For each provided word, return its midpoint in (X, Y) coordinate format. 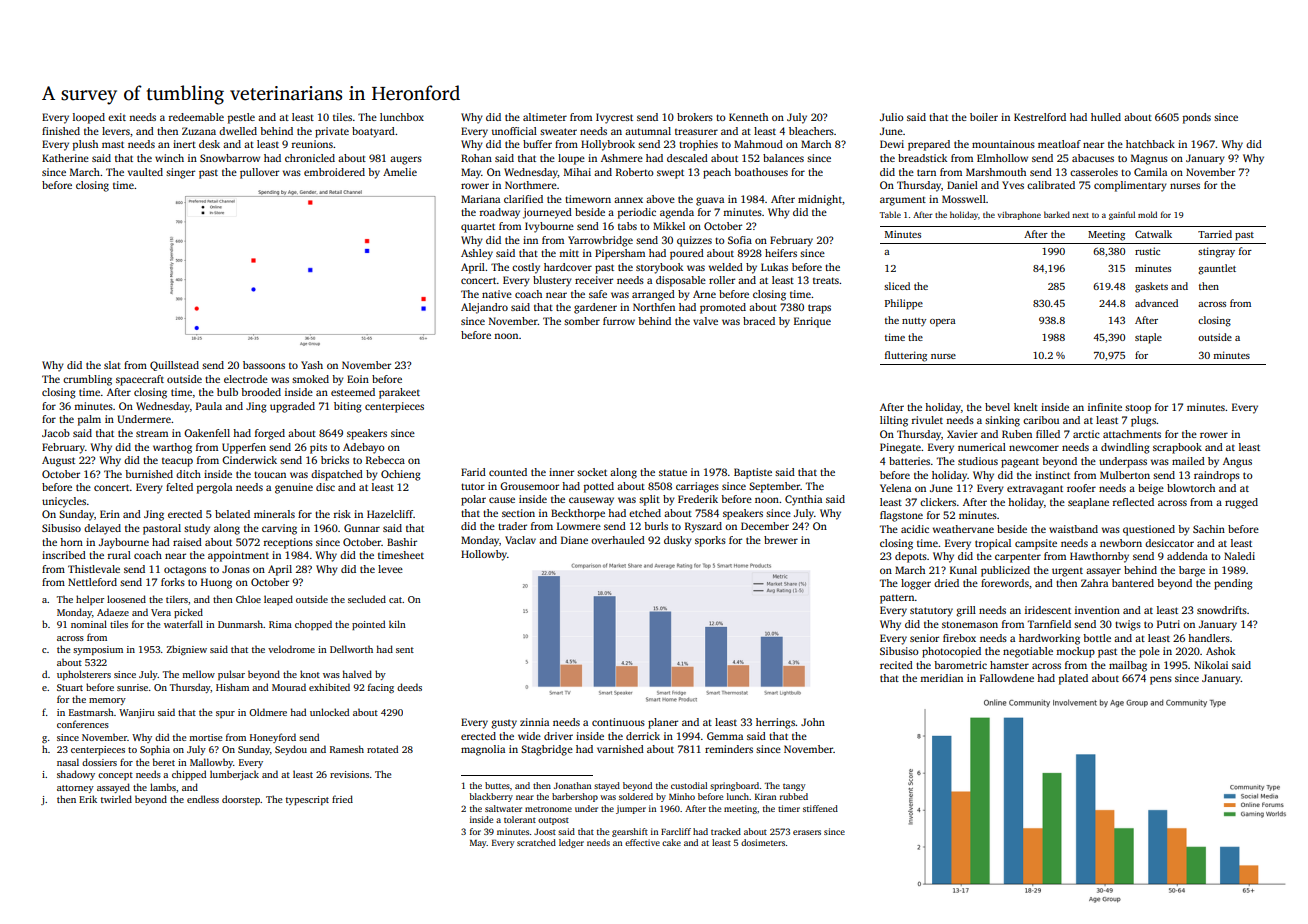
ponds (1197, 118)
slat (112, 365)
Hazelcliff (390, 514)
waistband (1073, 529)
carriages (697, 487)
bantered (1133, 583)
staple (1148, 338)
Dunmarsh (240, 624)
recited (896, 665)
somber (582, 321)
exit (117, 117)
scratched (536, 842)
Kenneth (748, 117)
